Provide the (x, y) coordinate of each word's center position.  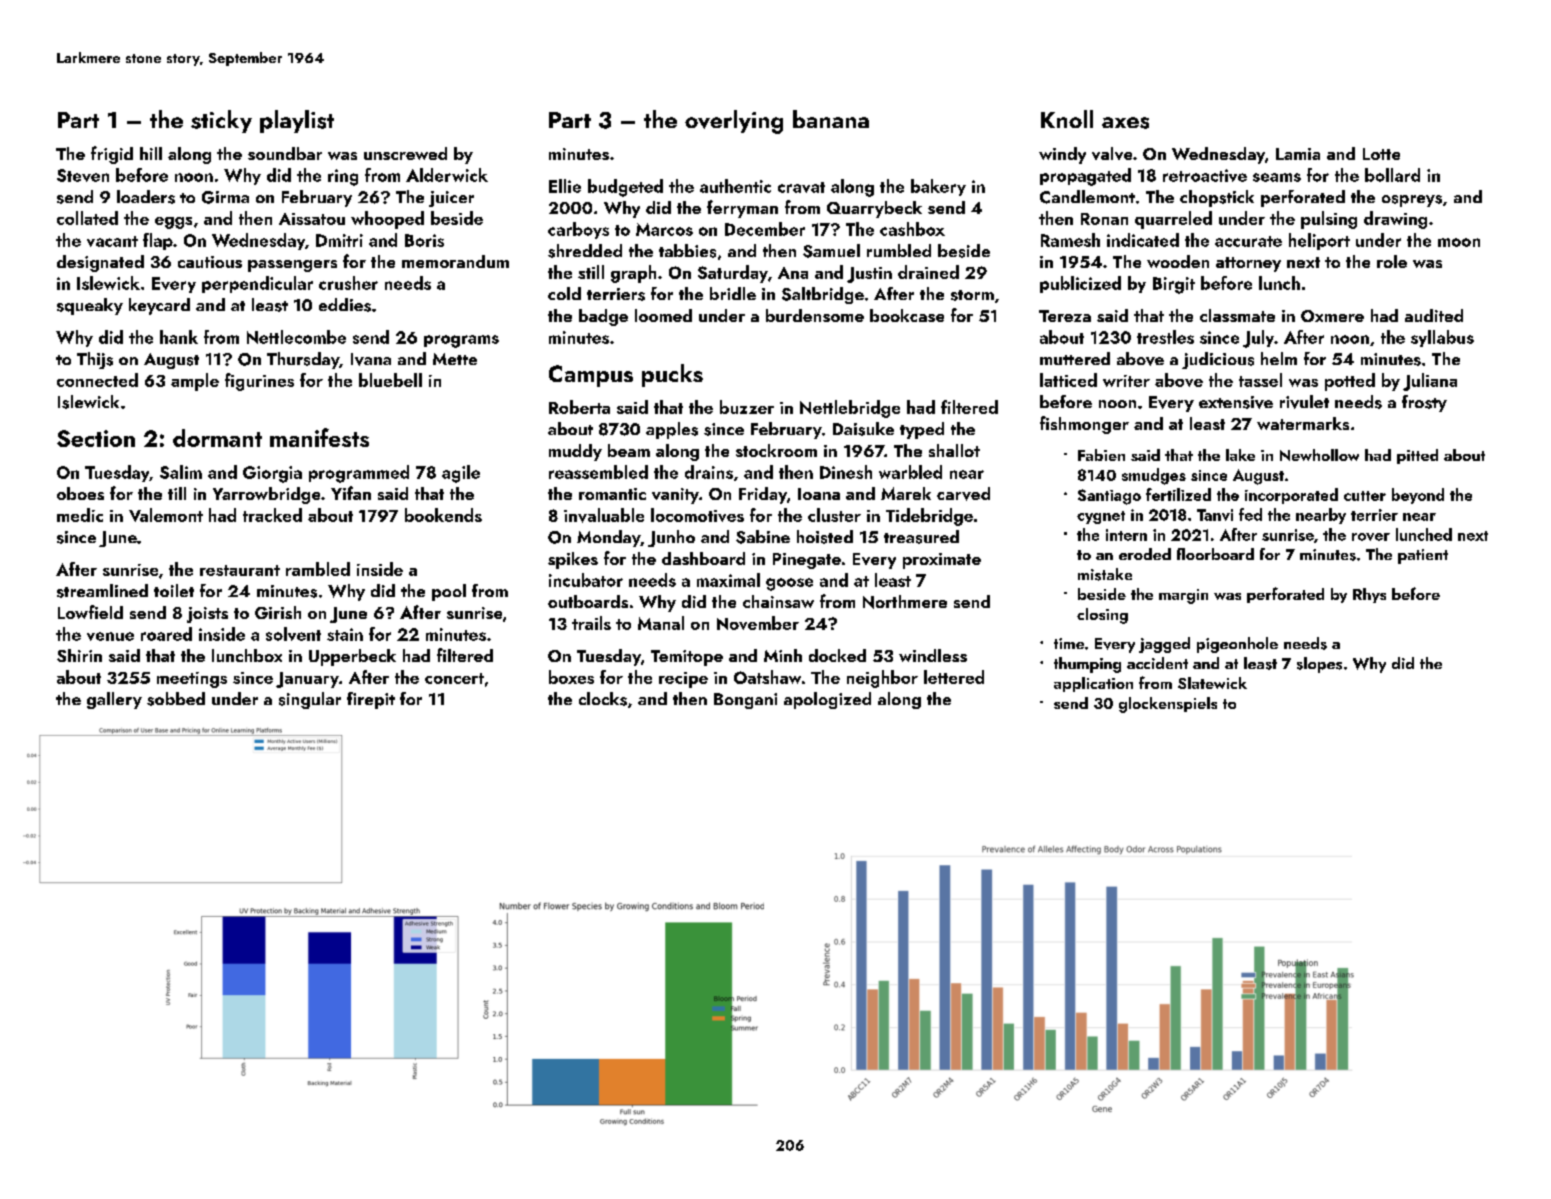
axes (1125, 123)
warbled (910, 472)
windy (1062, 155)
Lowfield (90, 612)
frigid (112, 155)
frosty (1424, 403)
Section (96, 438)
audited (1434, 315)
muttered (1075, 358)
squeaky (90, 306)
